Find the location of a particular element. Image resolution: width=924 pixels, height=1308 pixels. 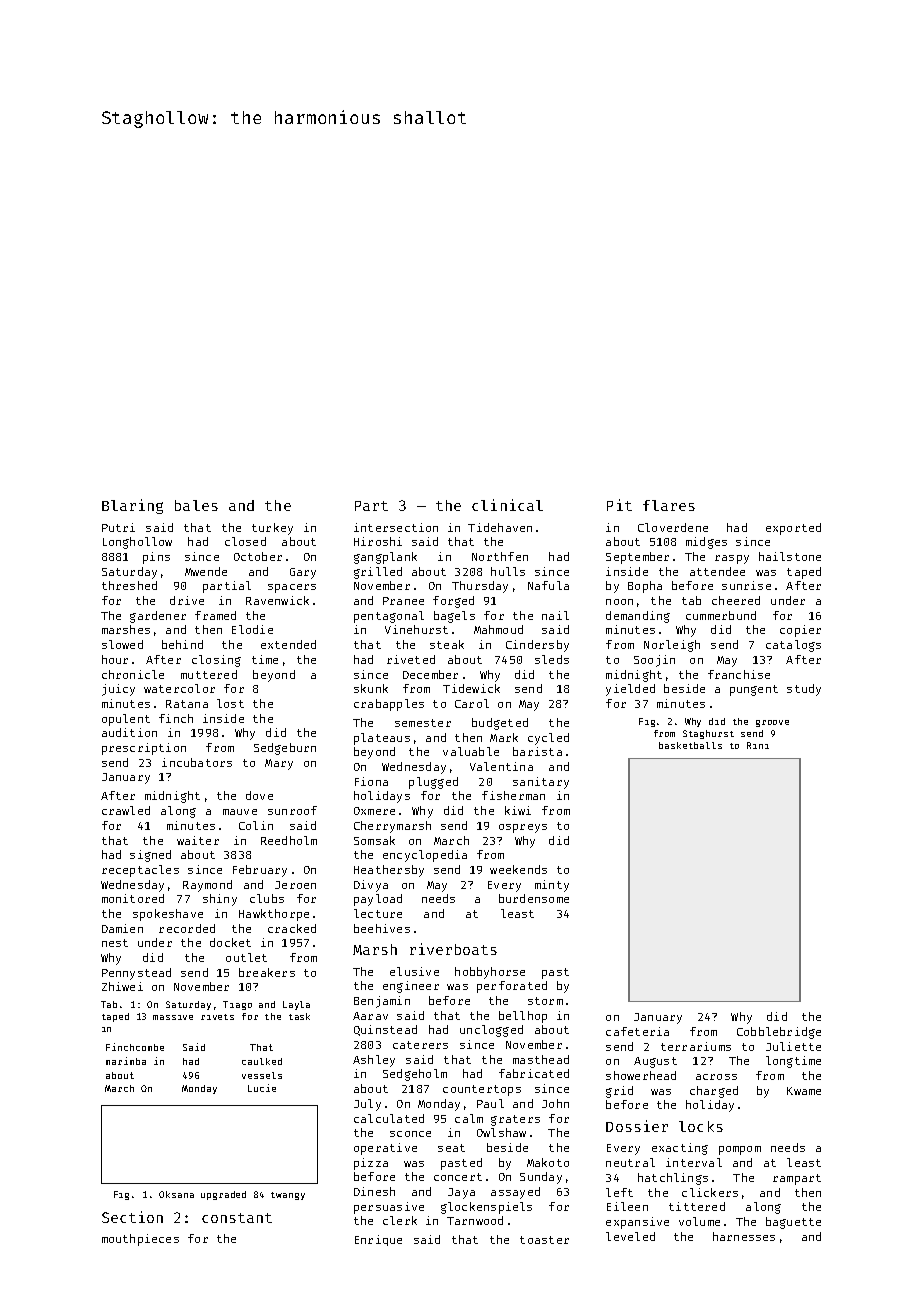

basketballs is located at coordinates (690, 745).
